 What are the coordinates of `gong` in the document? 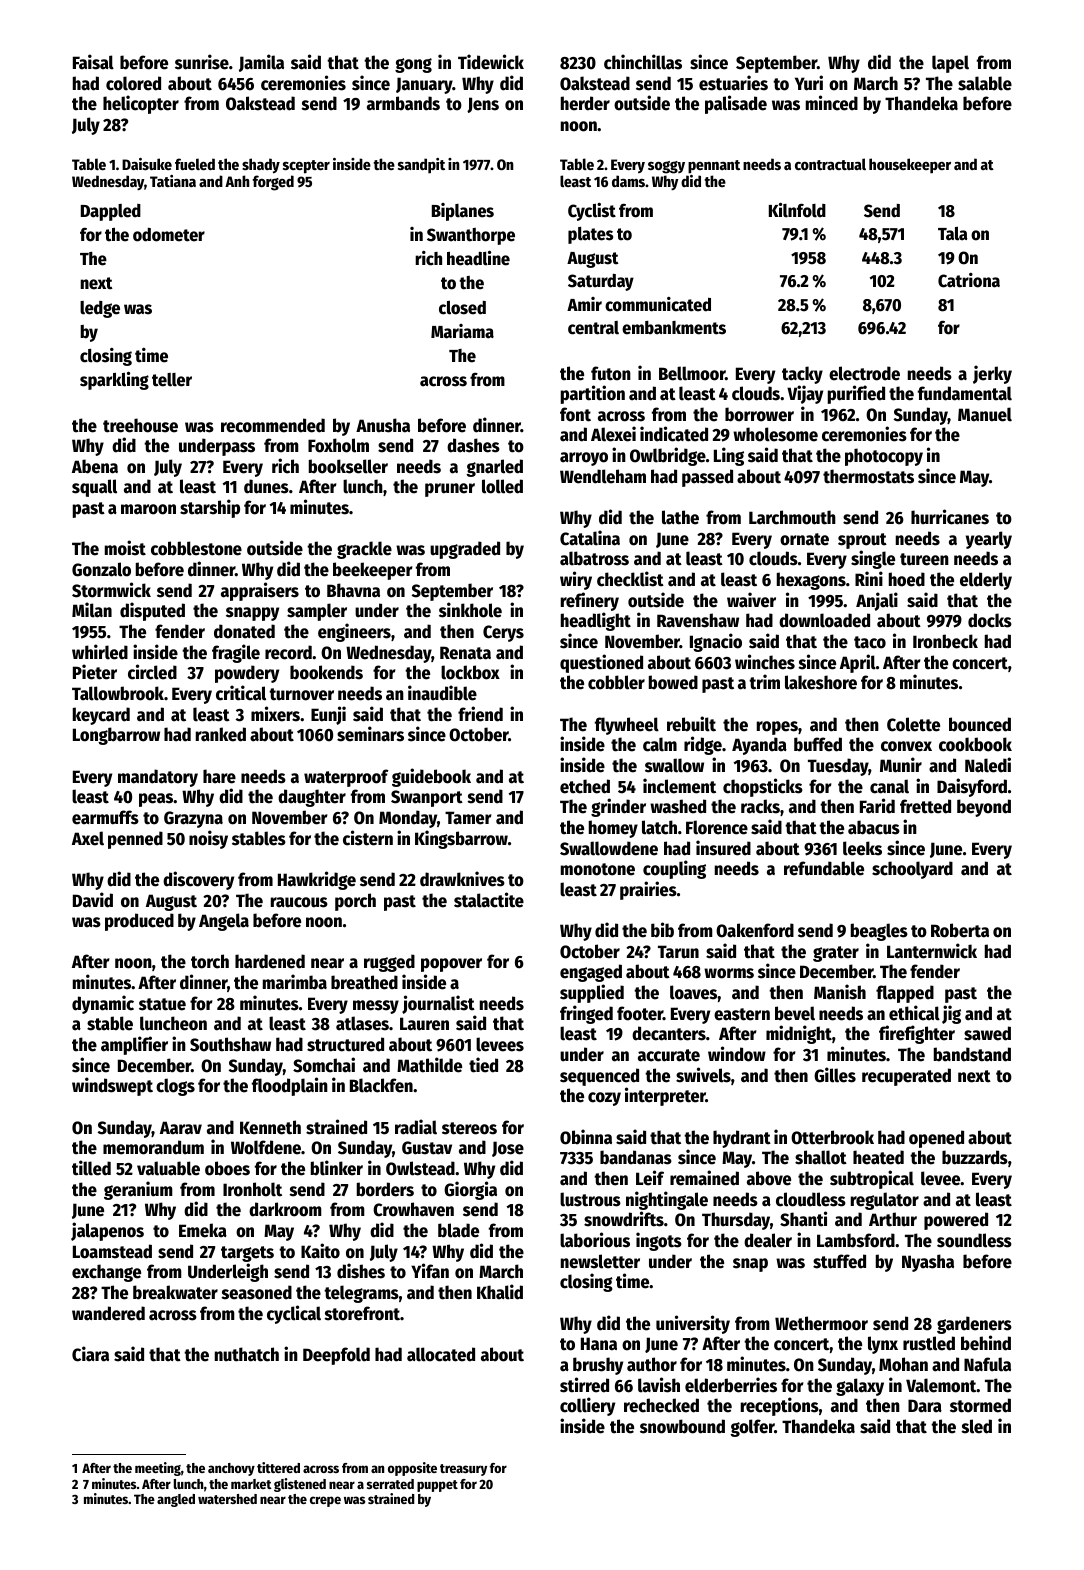 It's located at (413, 65).
